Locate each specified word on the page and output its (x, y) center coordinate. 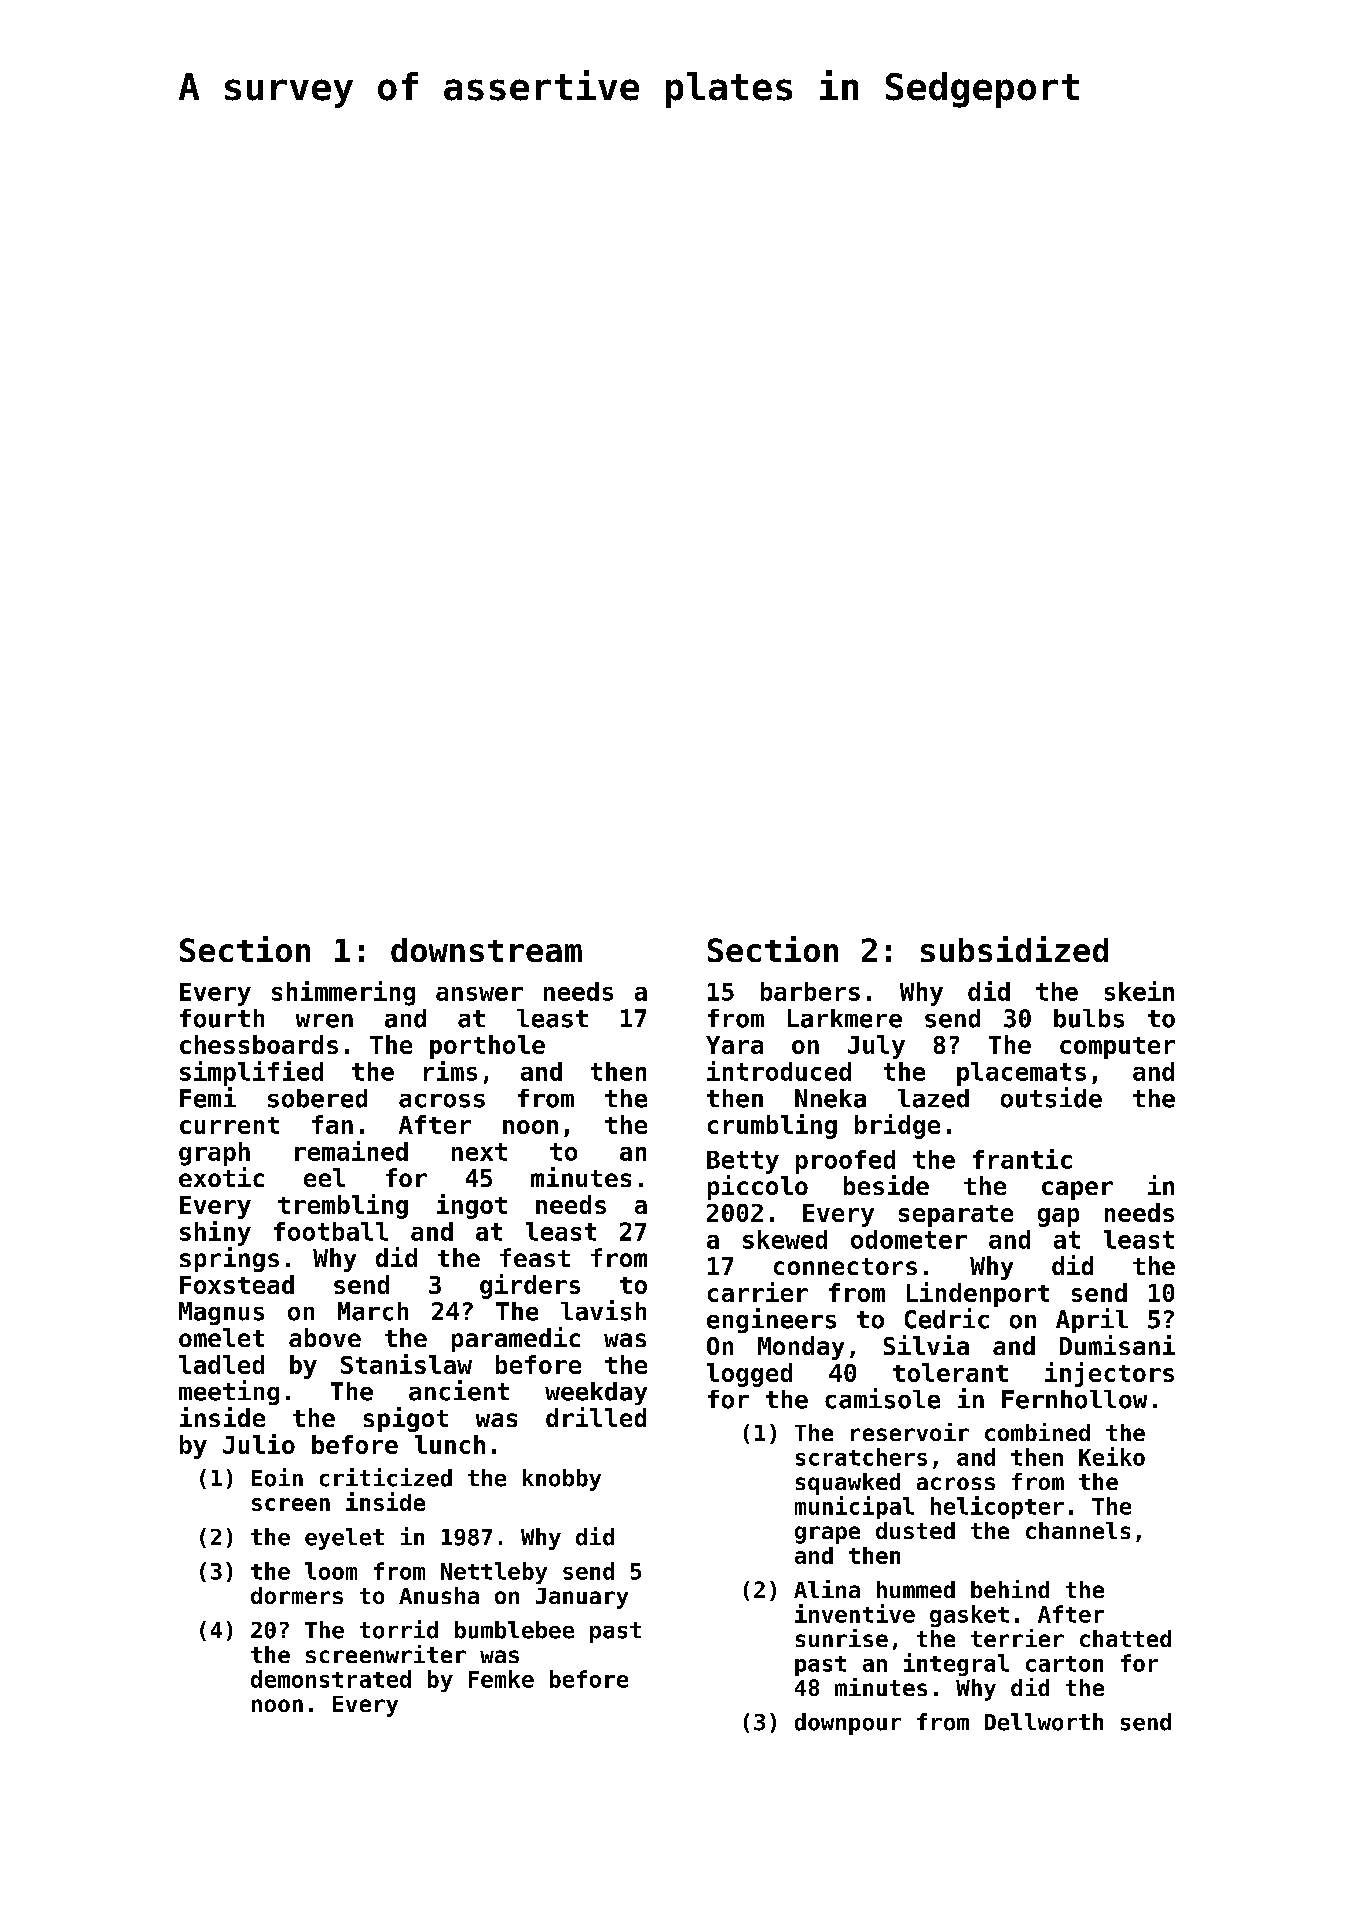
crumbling (772, 1126)
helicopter (997, 1507)
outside (1051, 1097)
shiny (215, 1233)
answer (479, 994)
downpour (848, 1724)
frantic (1022, 1159)
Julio (259, 1444)
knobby (562, 1480)
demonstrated (331, 1679)
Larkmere (845, 1018)
